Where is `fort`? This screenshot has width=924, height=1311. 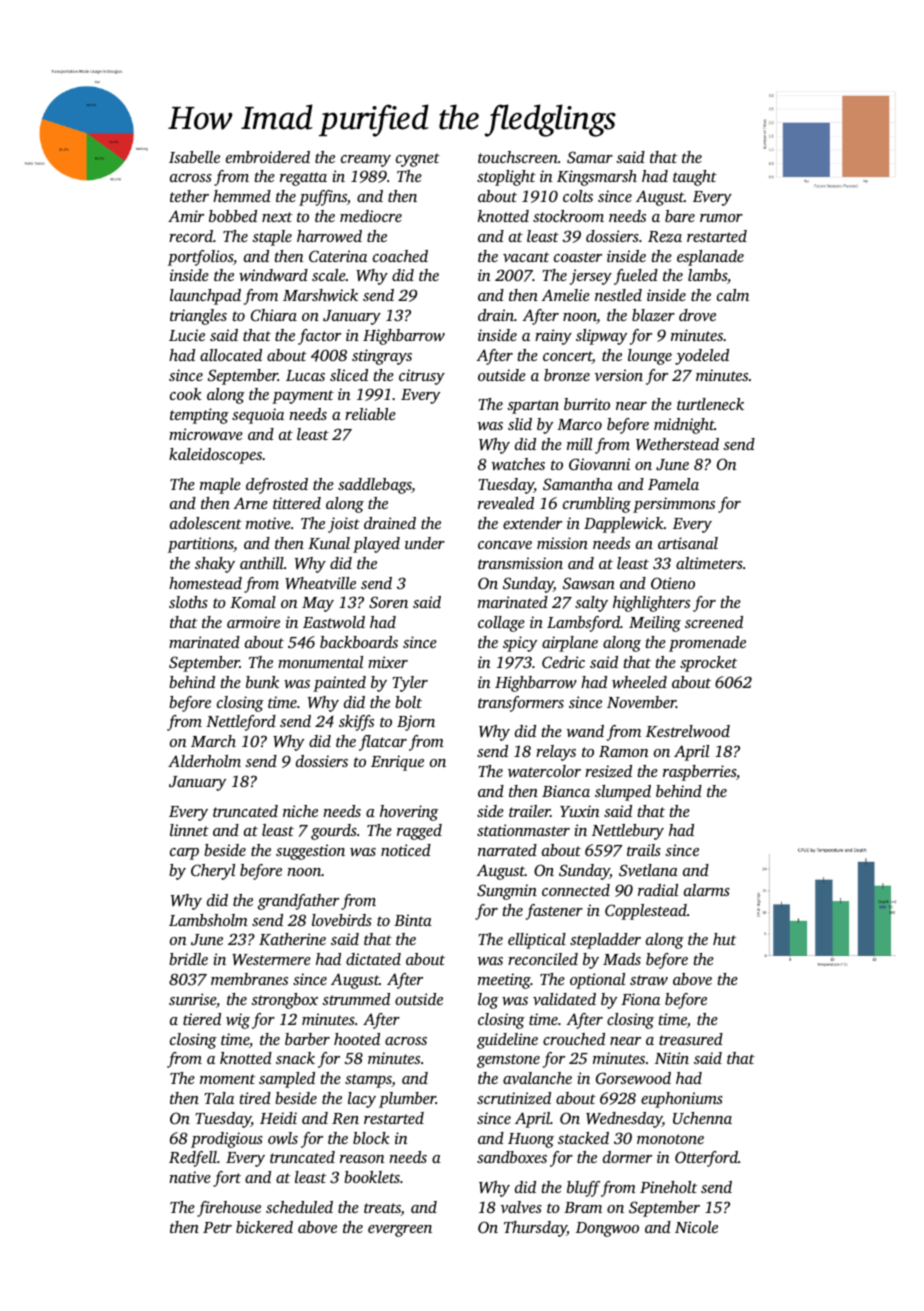
fort is located at coordinates (227, 1179).
